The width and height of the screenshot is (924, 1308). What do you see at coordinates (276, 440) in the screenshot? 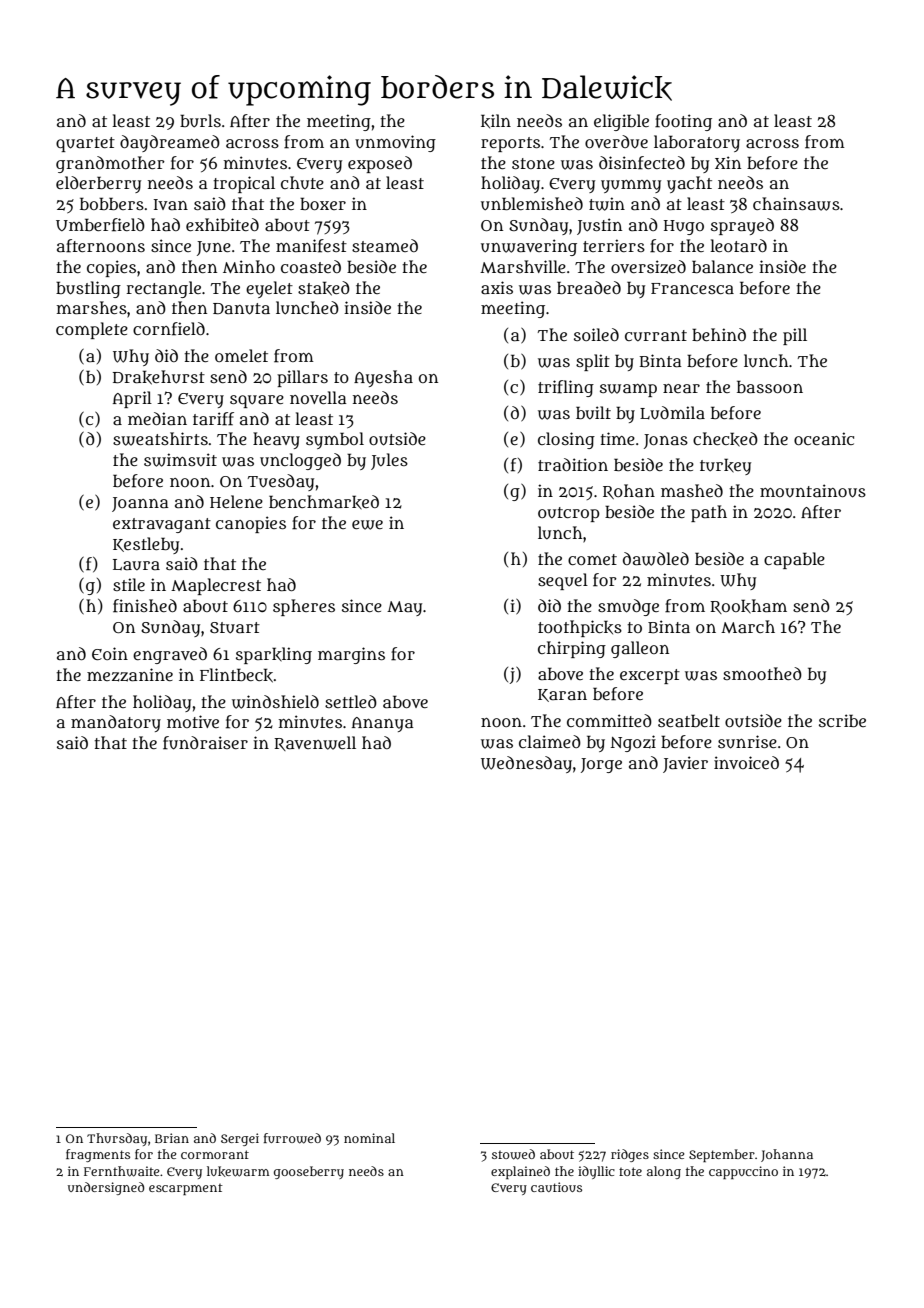
I see `heavy` at bounding box center [276, 440].
